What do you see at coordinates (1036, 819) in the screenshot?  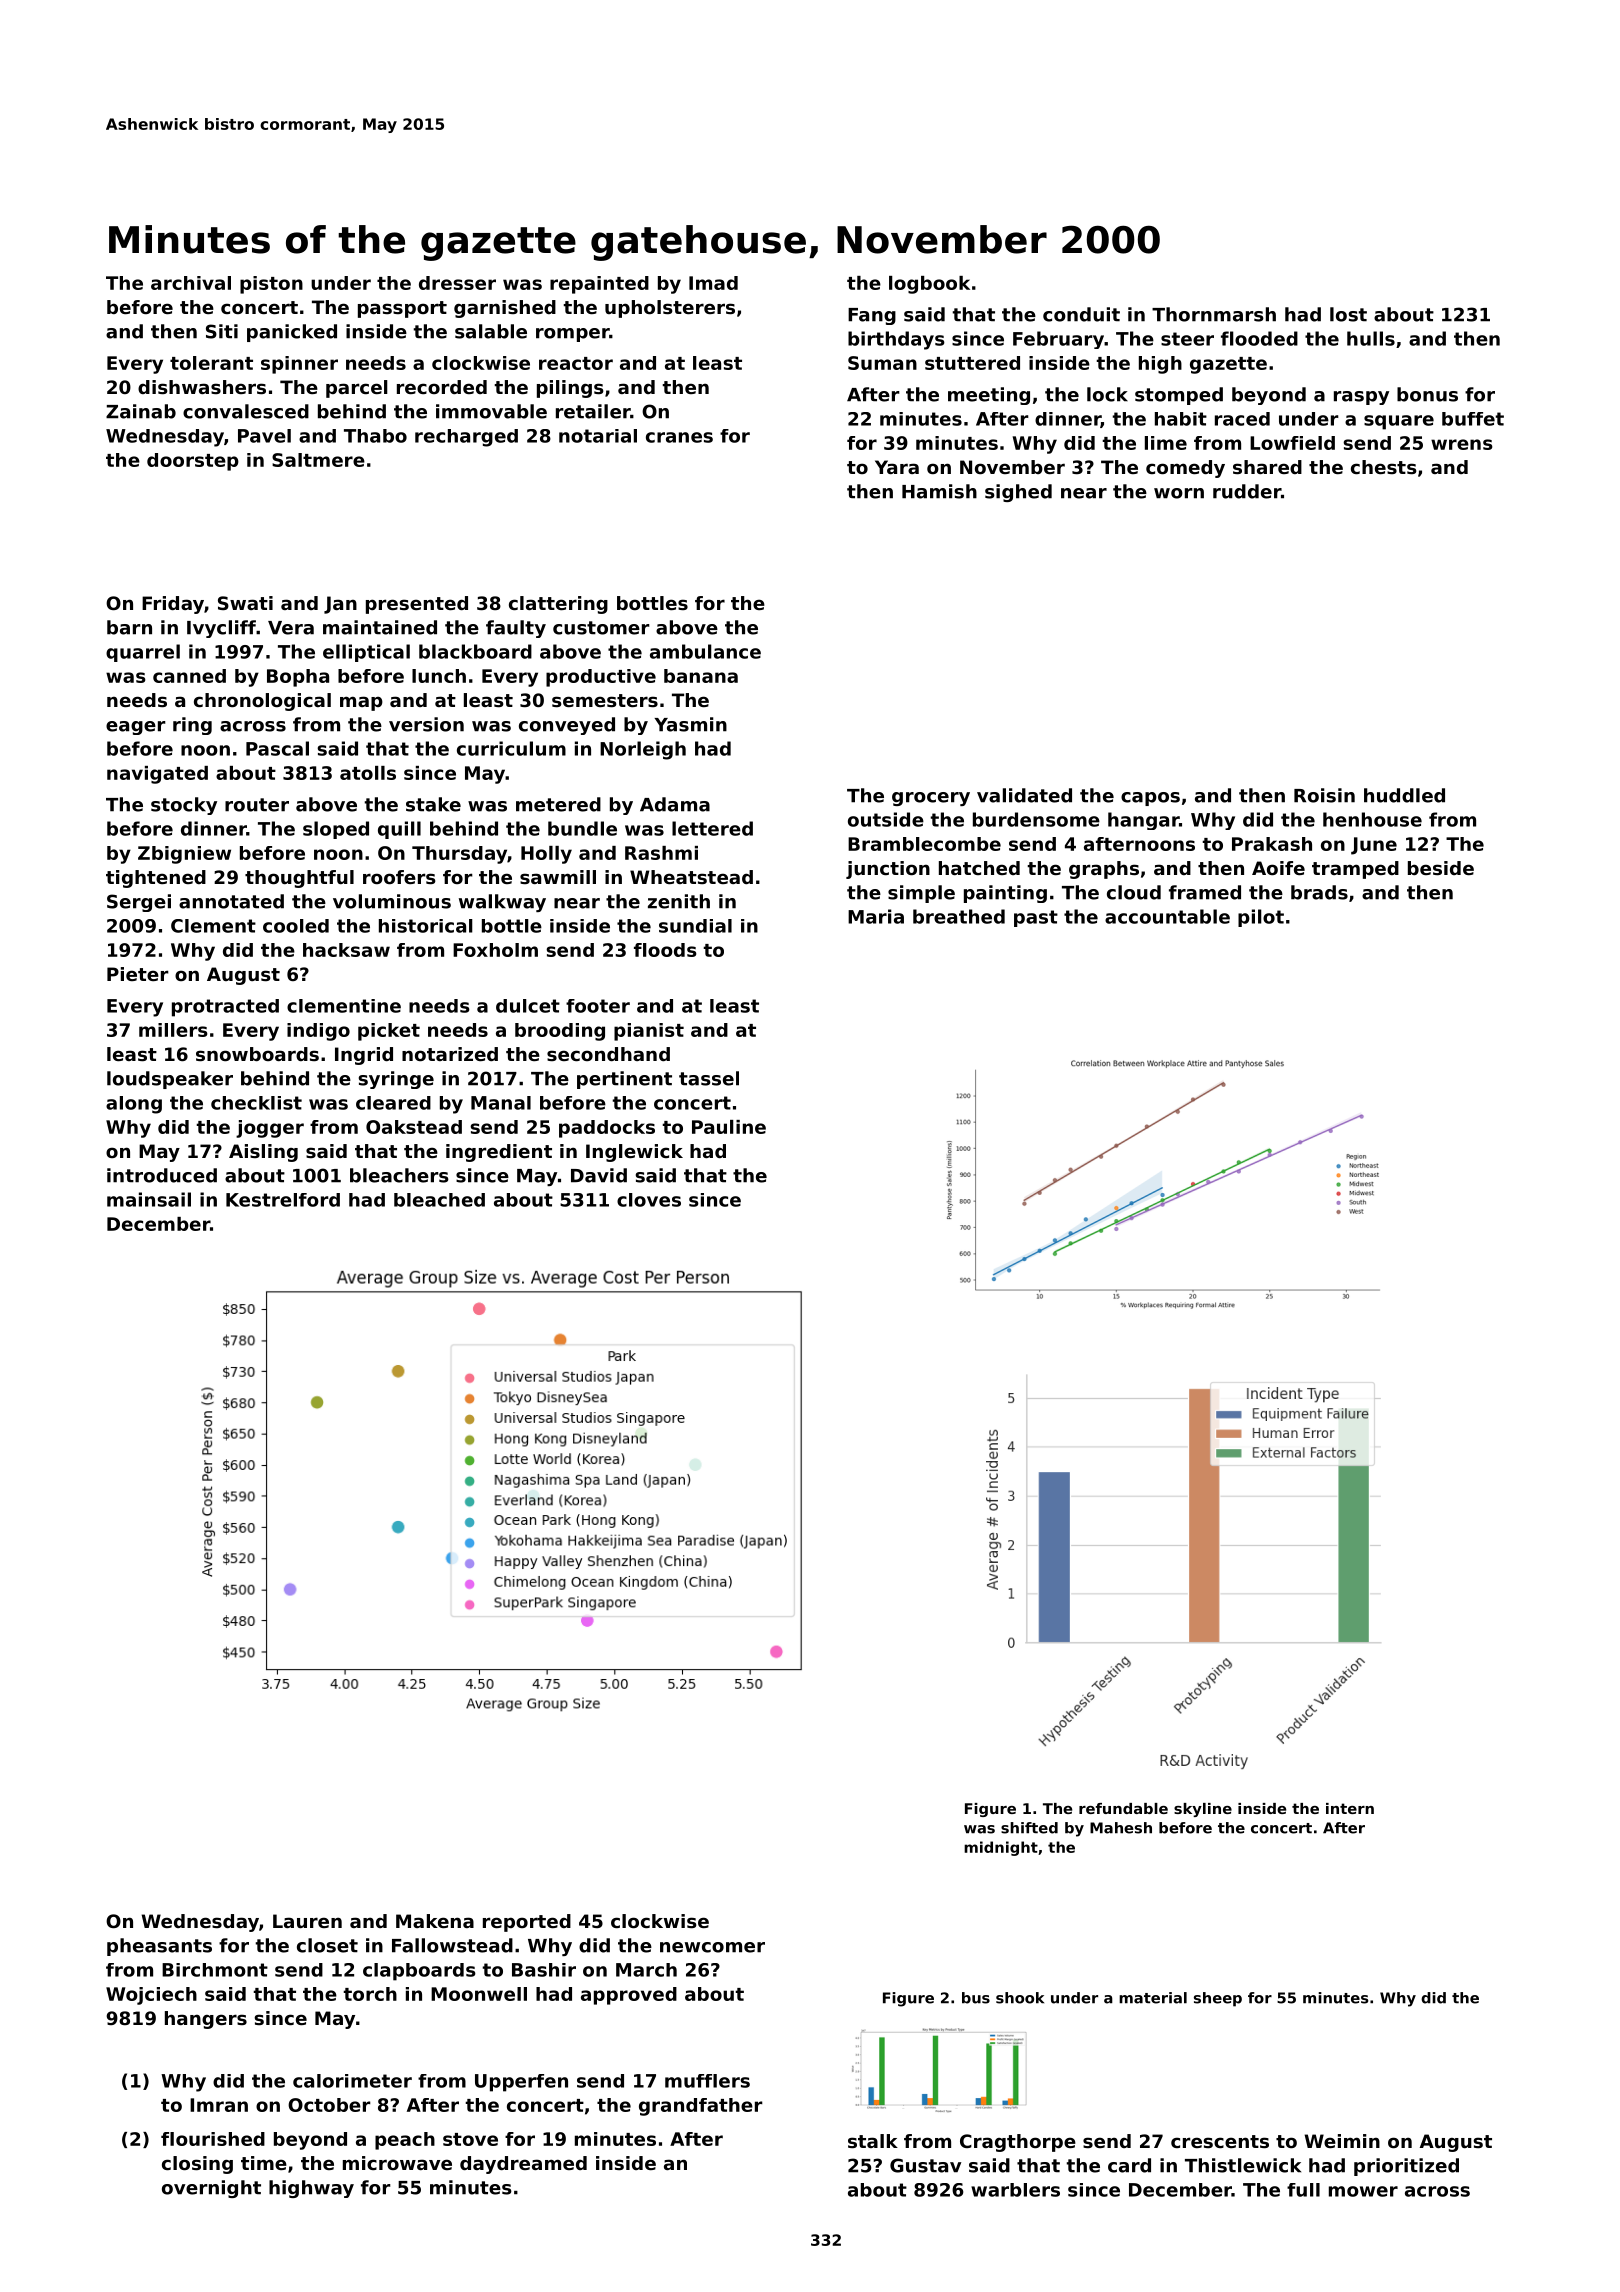 I see `burdensome` at bounding box center [1036, 819].
